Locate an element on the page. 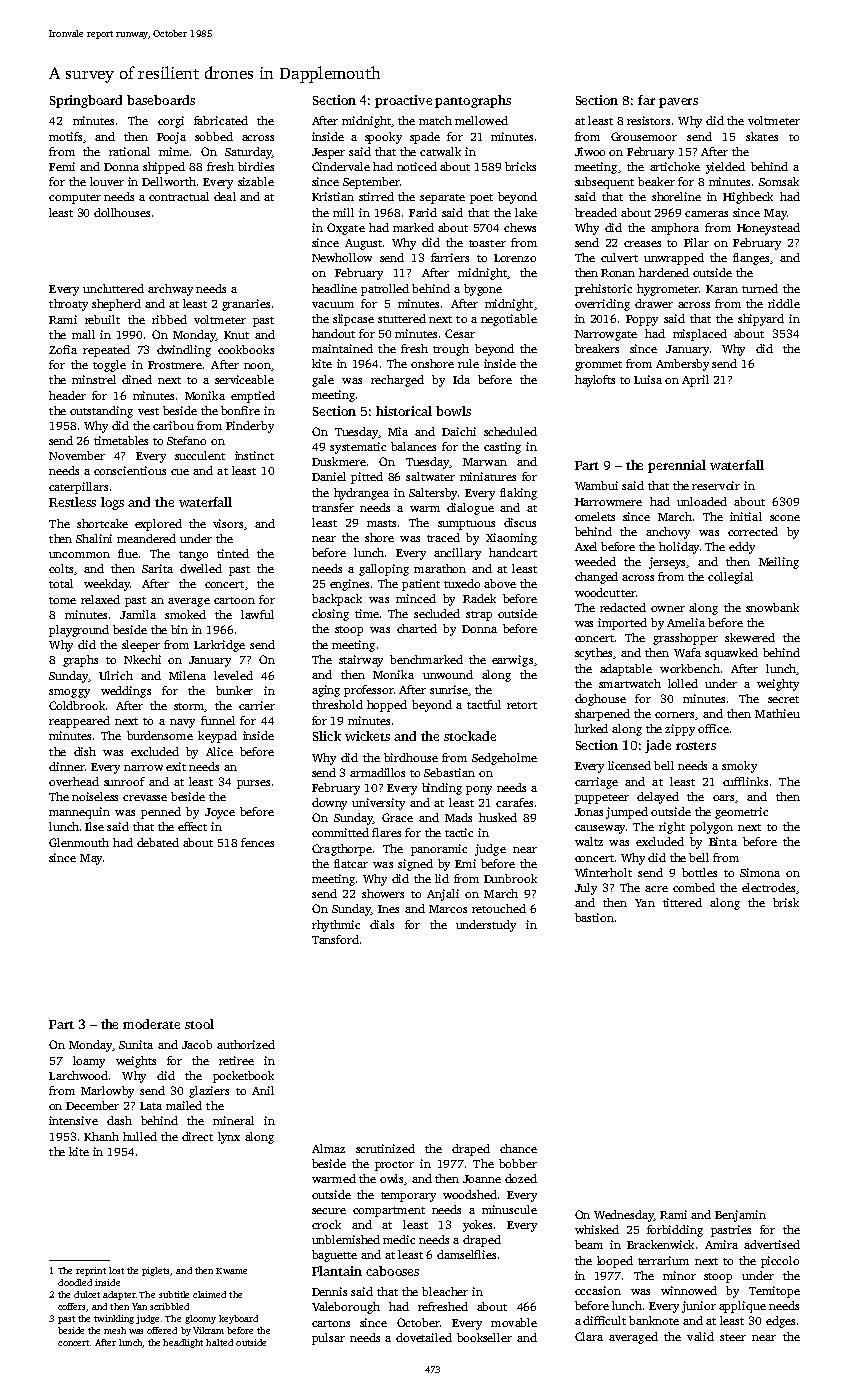 The image size is (849, 1400). halted is located at coordinates (219, 1342).
